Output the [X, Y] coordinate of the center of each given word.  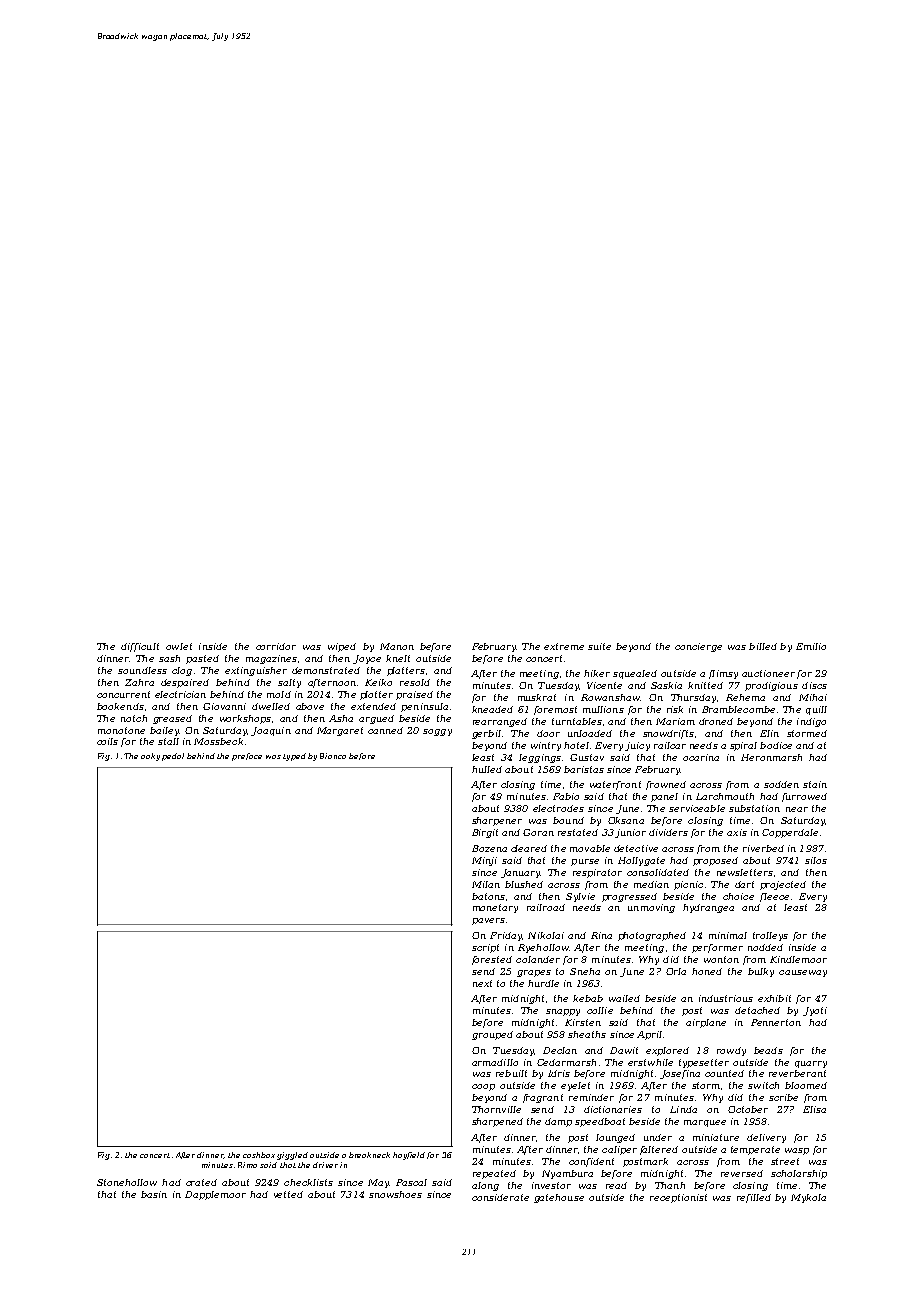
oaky [150, 757]
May [378, 1183]
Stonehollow [127, 1182]
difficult [140, 647]
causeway [803, 973]
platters [406, 671]
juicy [637, 746]
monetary [495, 908]
